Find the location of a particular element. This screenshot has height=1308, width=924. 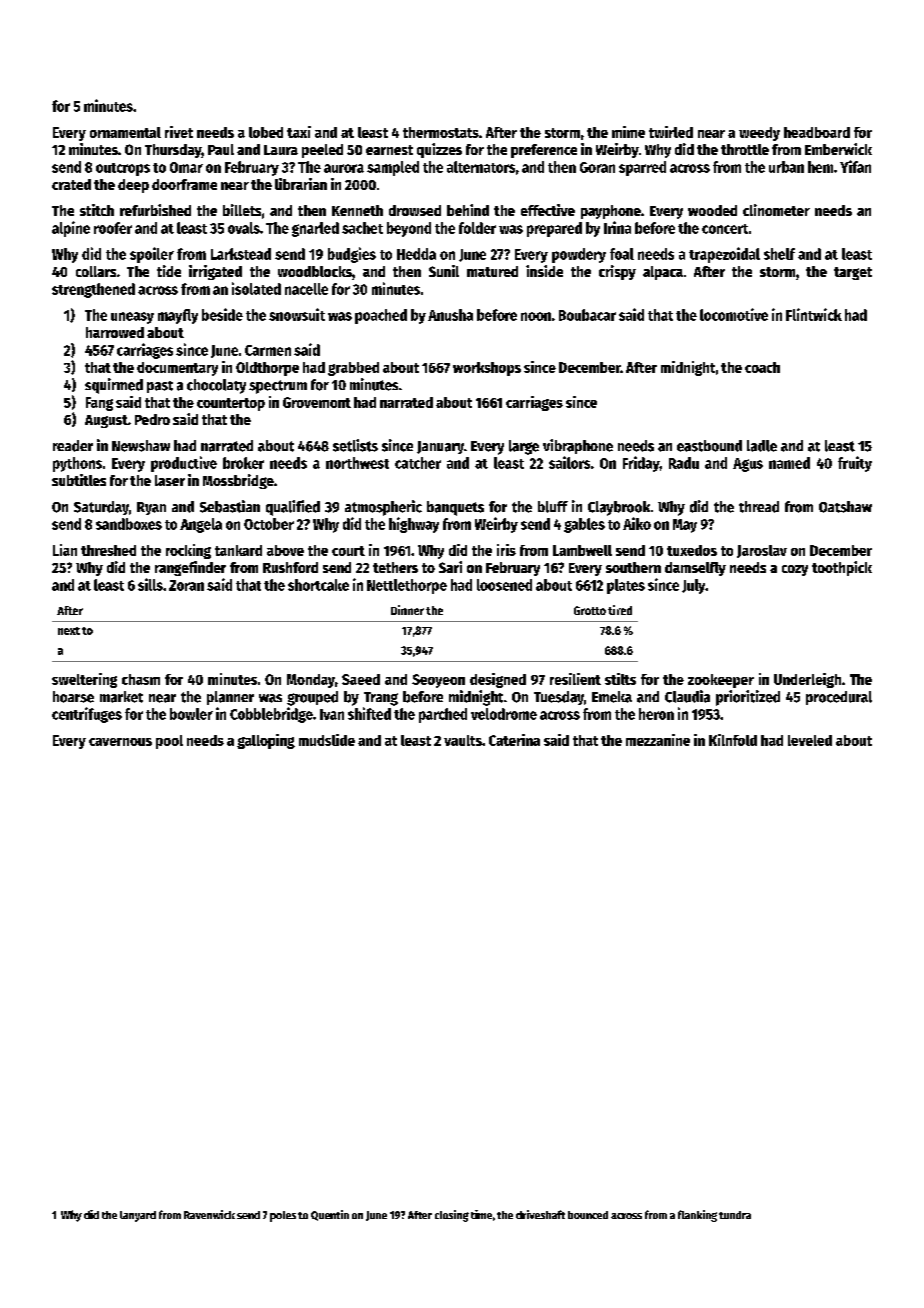

Lian is located at coordinates (65, 550).
